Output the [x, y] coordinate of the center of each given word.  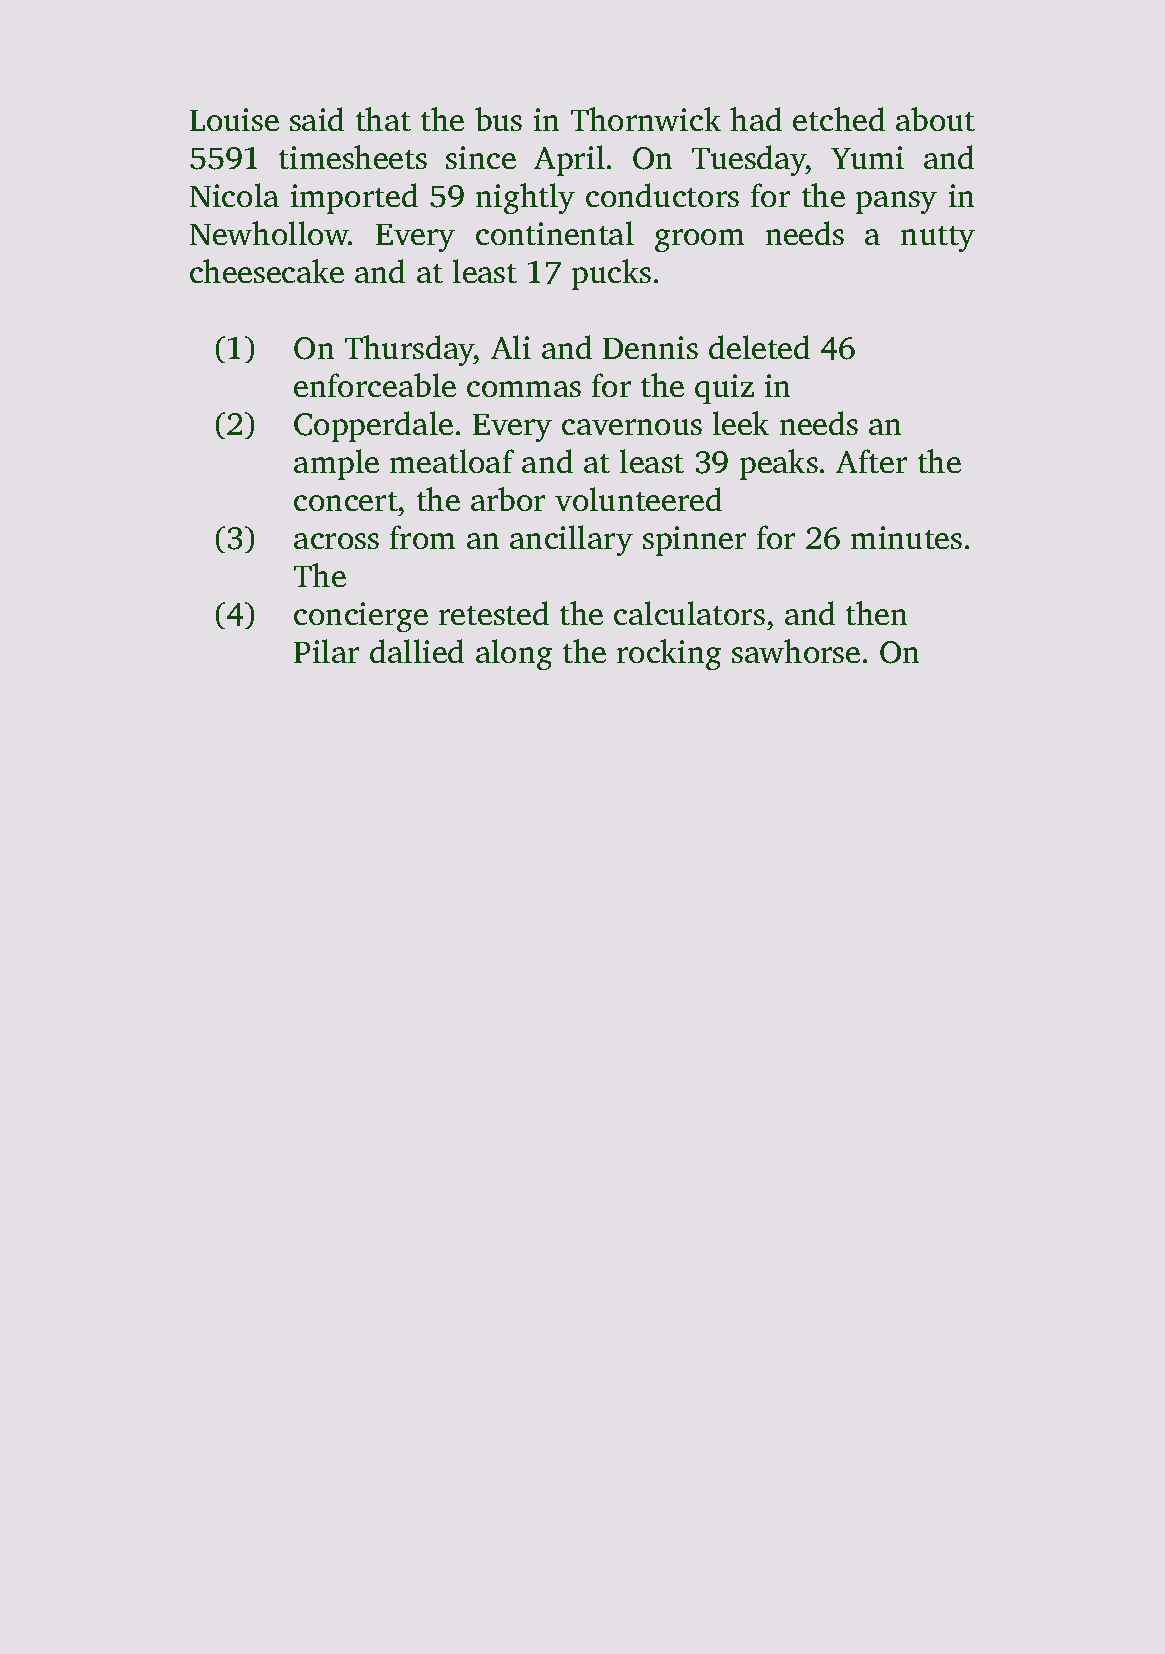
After [871, 461]
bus [498, 119]
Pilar [326, 651]
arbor [508, 499]
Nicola [234, 195]
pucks [611, 274]
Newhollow [269, 233]
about [935, 119]
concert [346, 501]
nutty [938, 239]
